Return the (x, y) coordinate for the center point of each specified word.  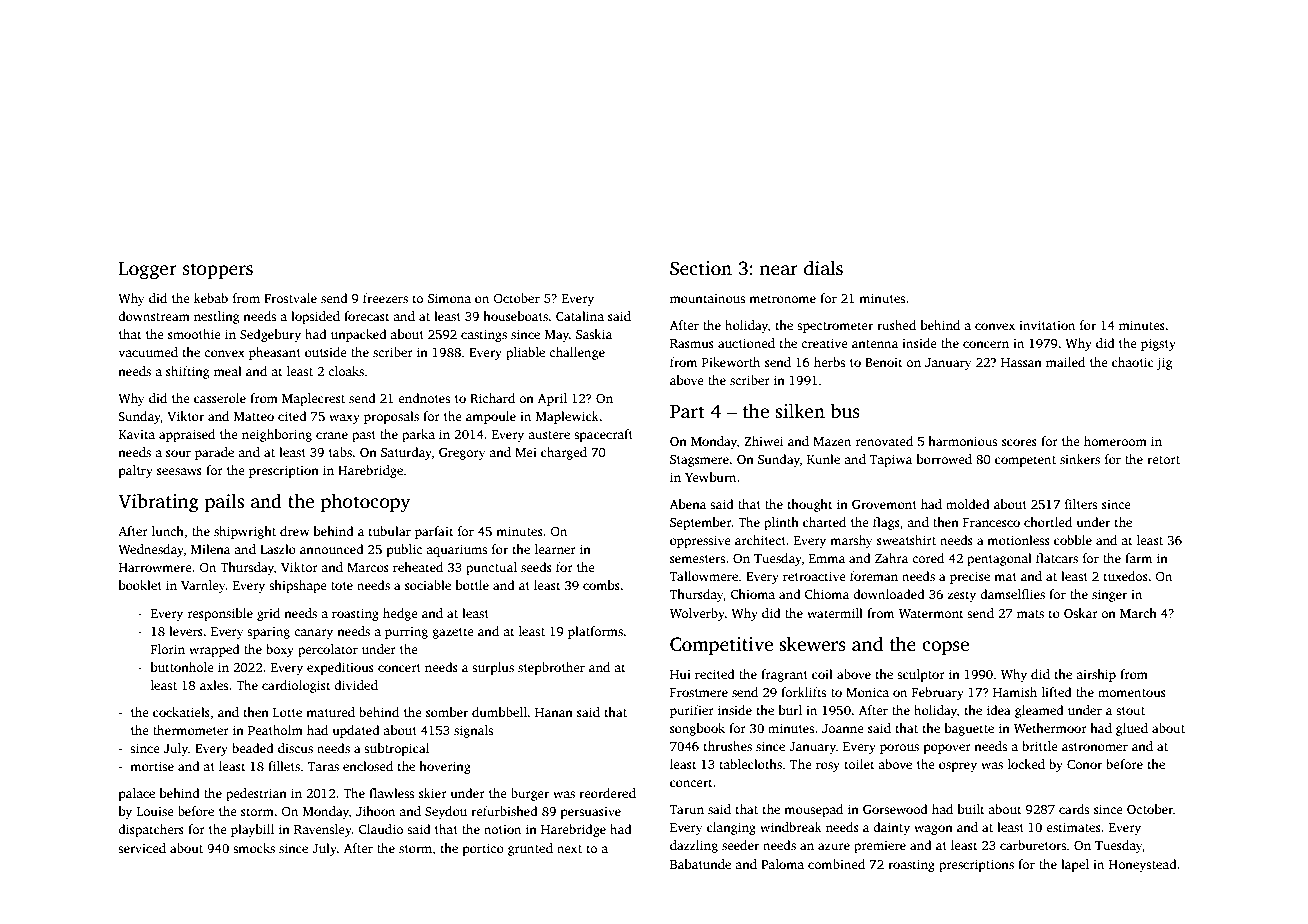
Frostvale (290, 298)
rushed (896, 325)
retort (1163, 460)
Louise (155, 811)
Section (701, 268)
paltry (136, 471)
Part (687, 412)
